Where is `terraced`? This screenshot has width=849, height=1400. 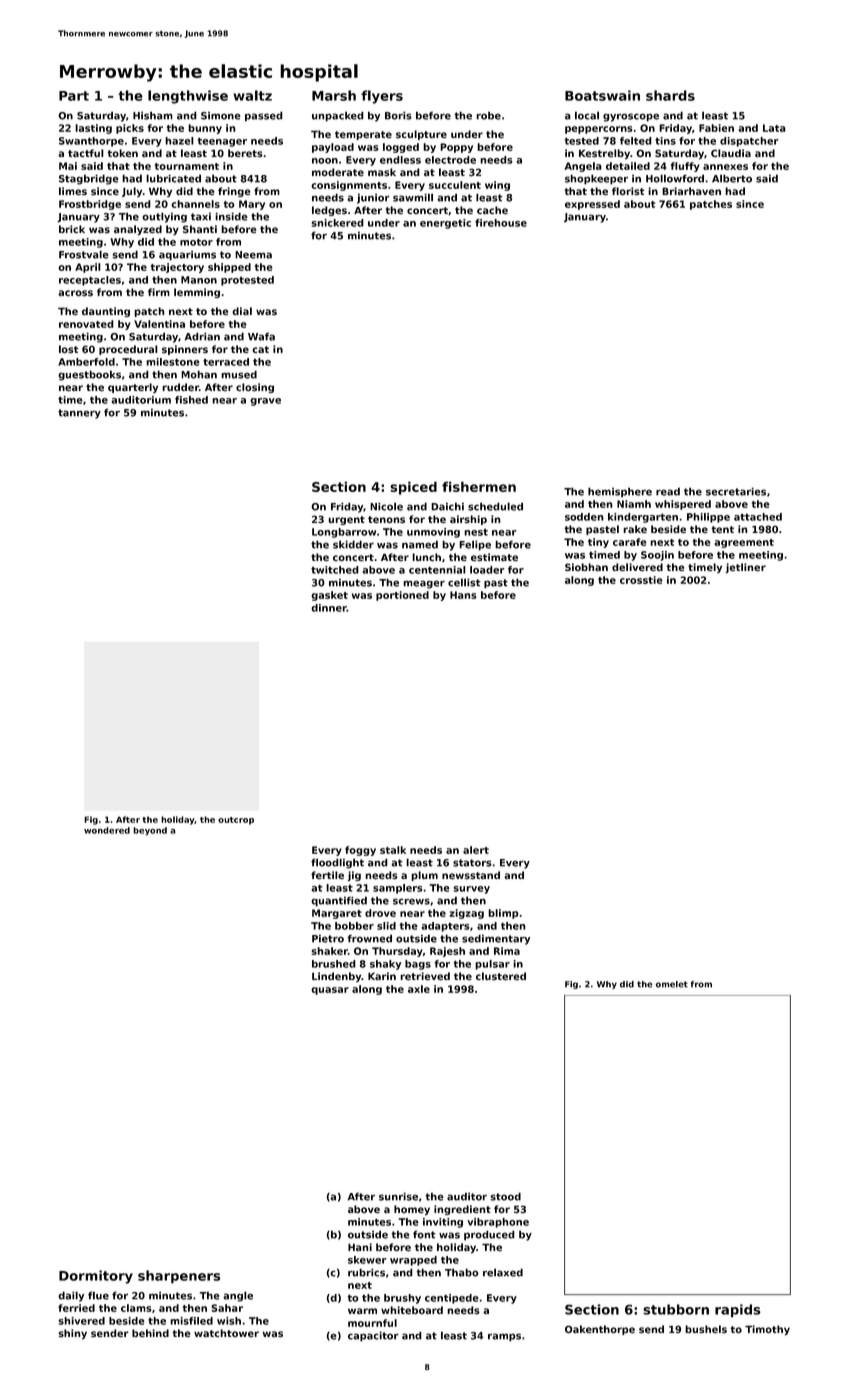
terraced is located at coordinates (226, 362).
